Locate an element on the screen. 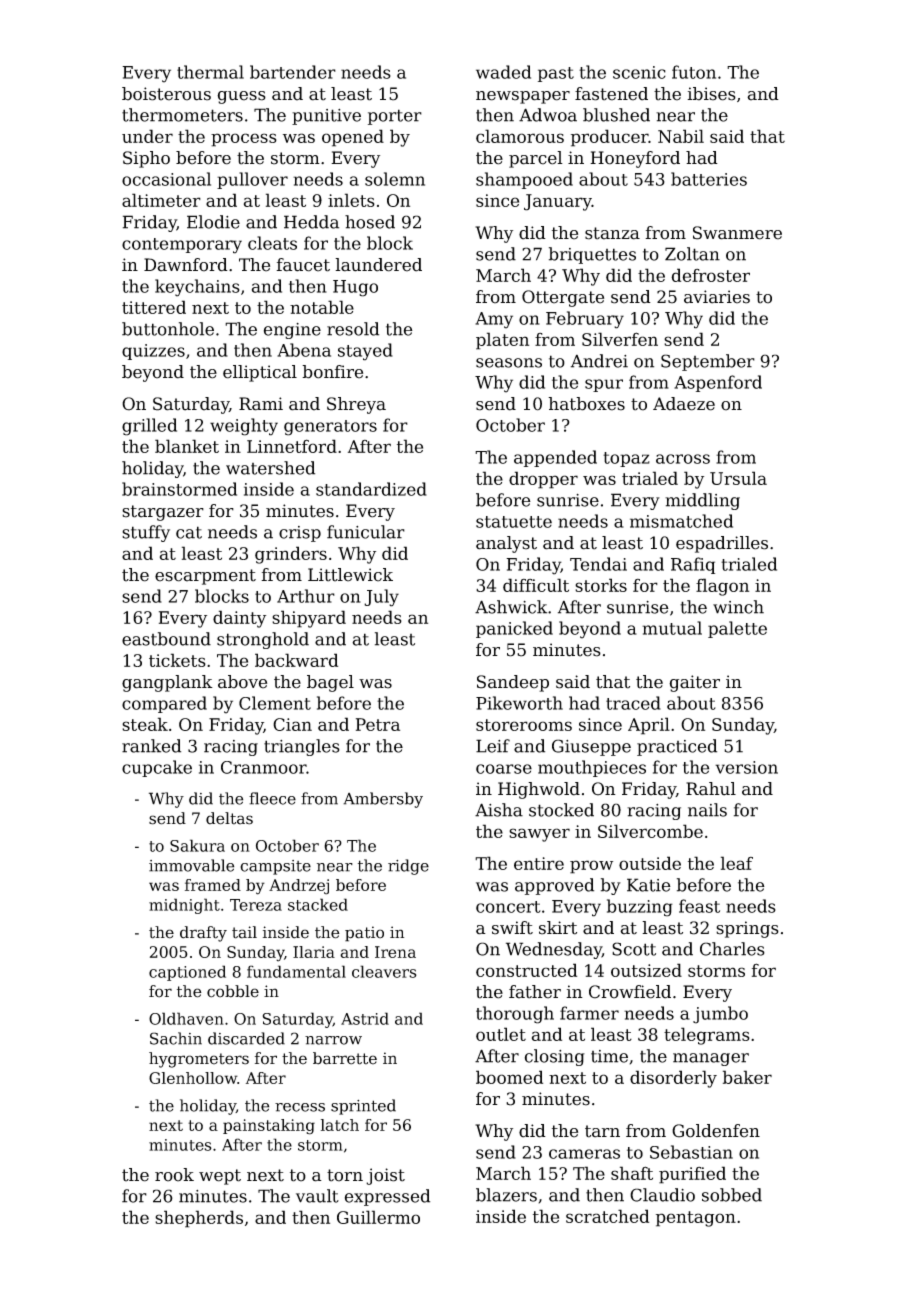 The width and height of the screenshot is (908, 1316). feast is located at coordinates (699, 906).
